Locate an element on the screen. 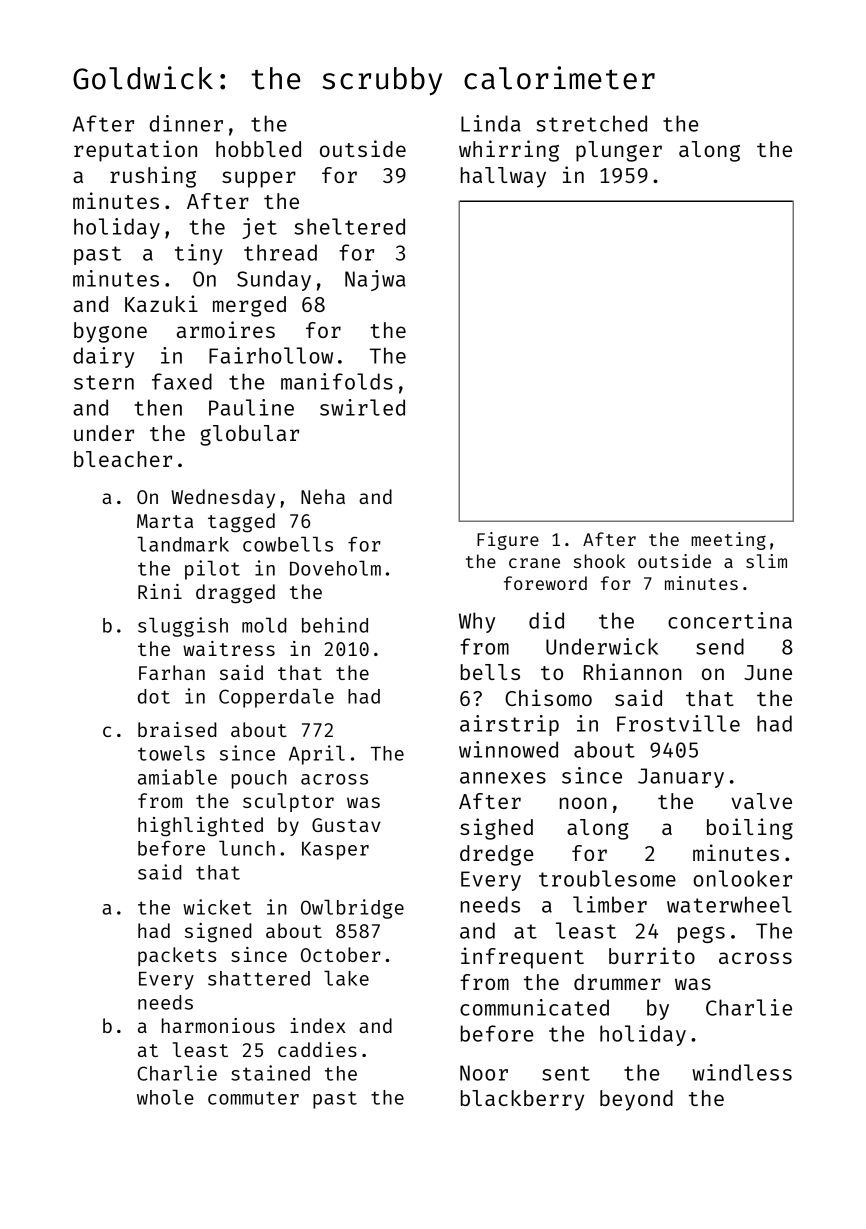 This screenshot has height=1229, width=866. meeting is located at coordinates (728, 541).
